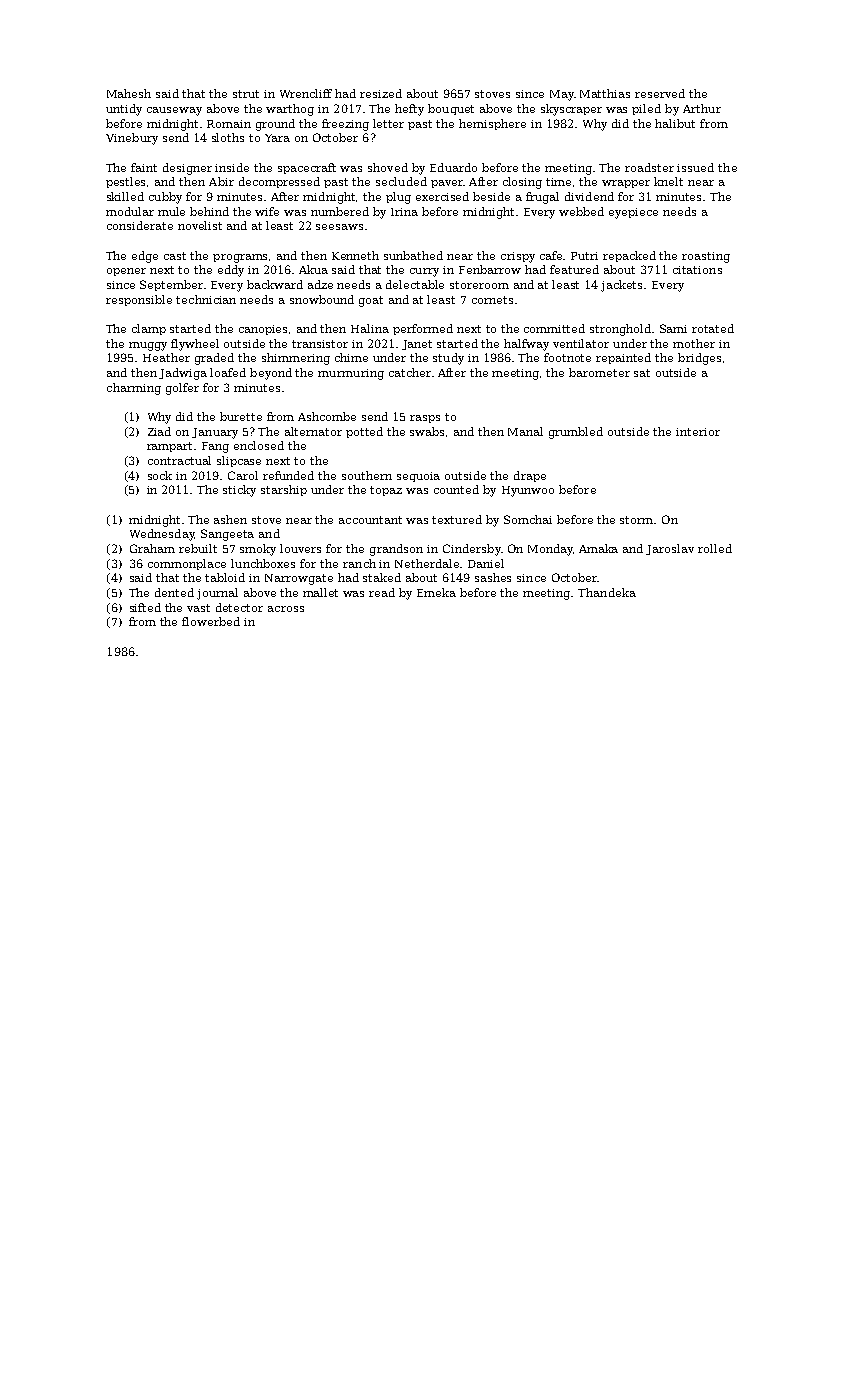 This screenshot has height=1400, width=849. I want to click on golfer, so click(182, 389).
